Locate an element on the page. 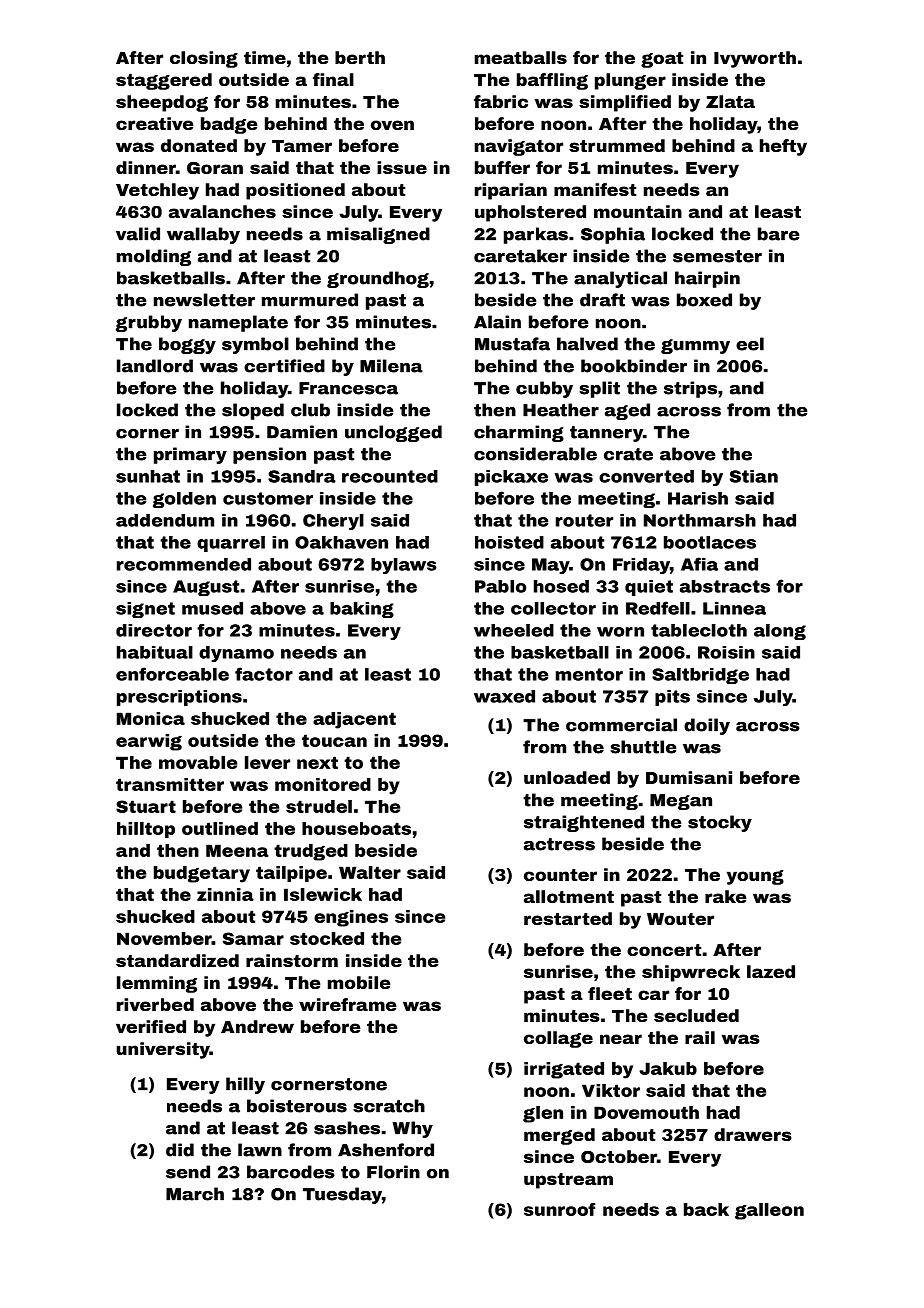 This page has width=924, height=1308. March is located at coordinates (195, 1194).
